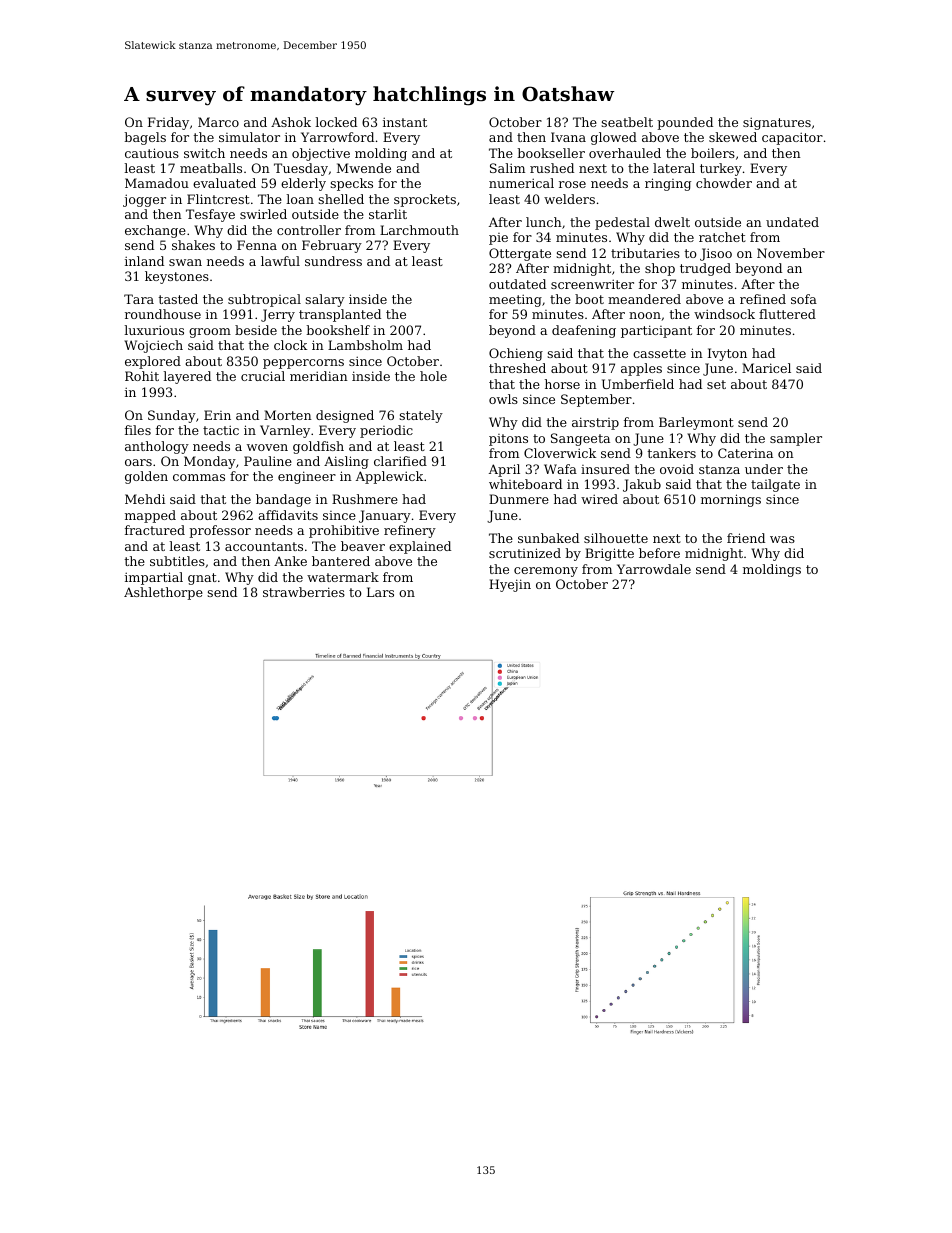 This screenshot has width=952, height=1233. I want to click on Ivyton, so click(727, 354).
